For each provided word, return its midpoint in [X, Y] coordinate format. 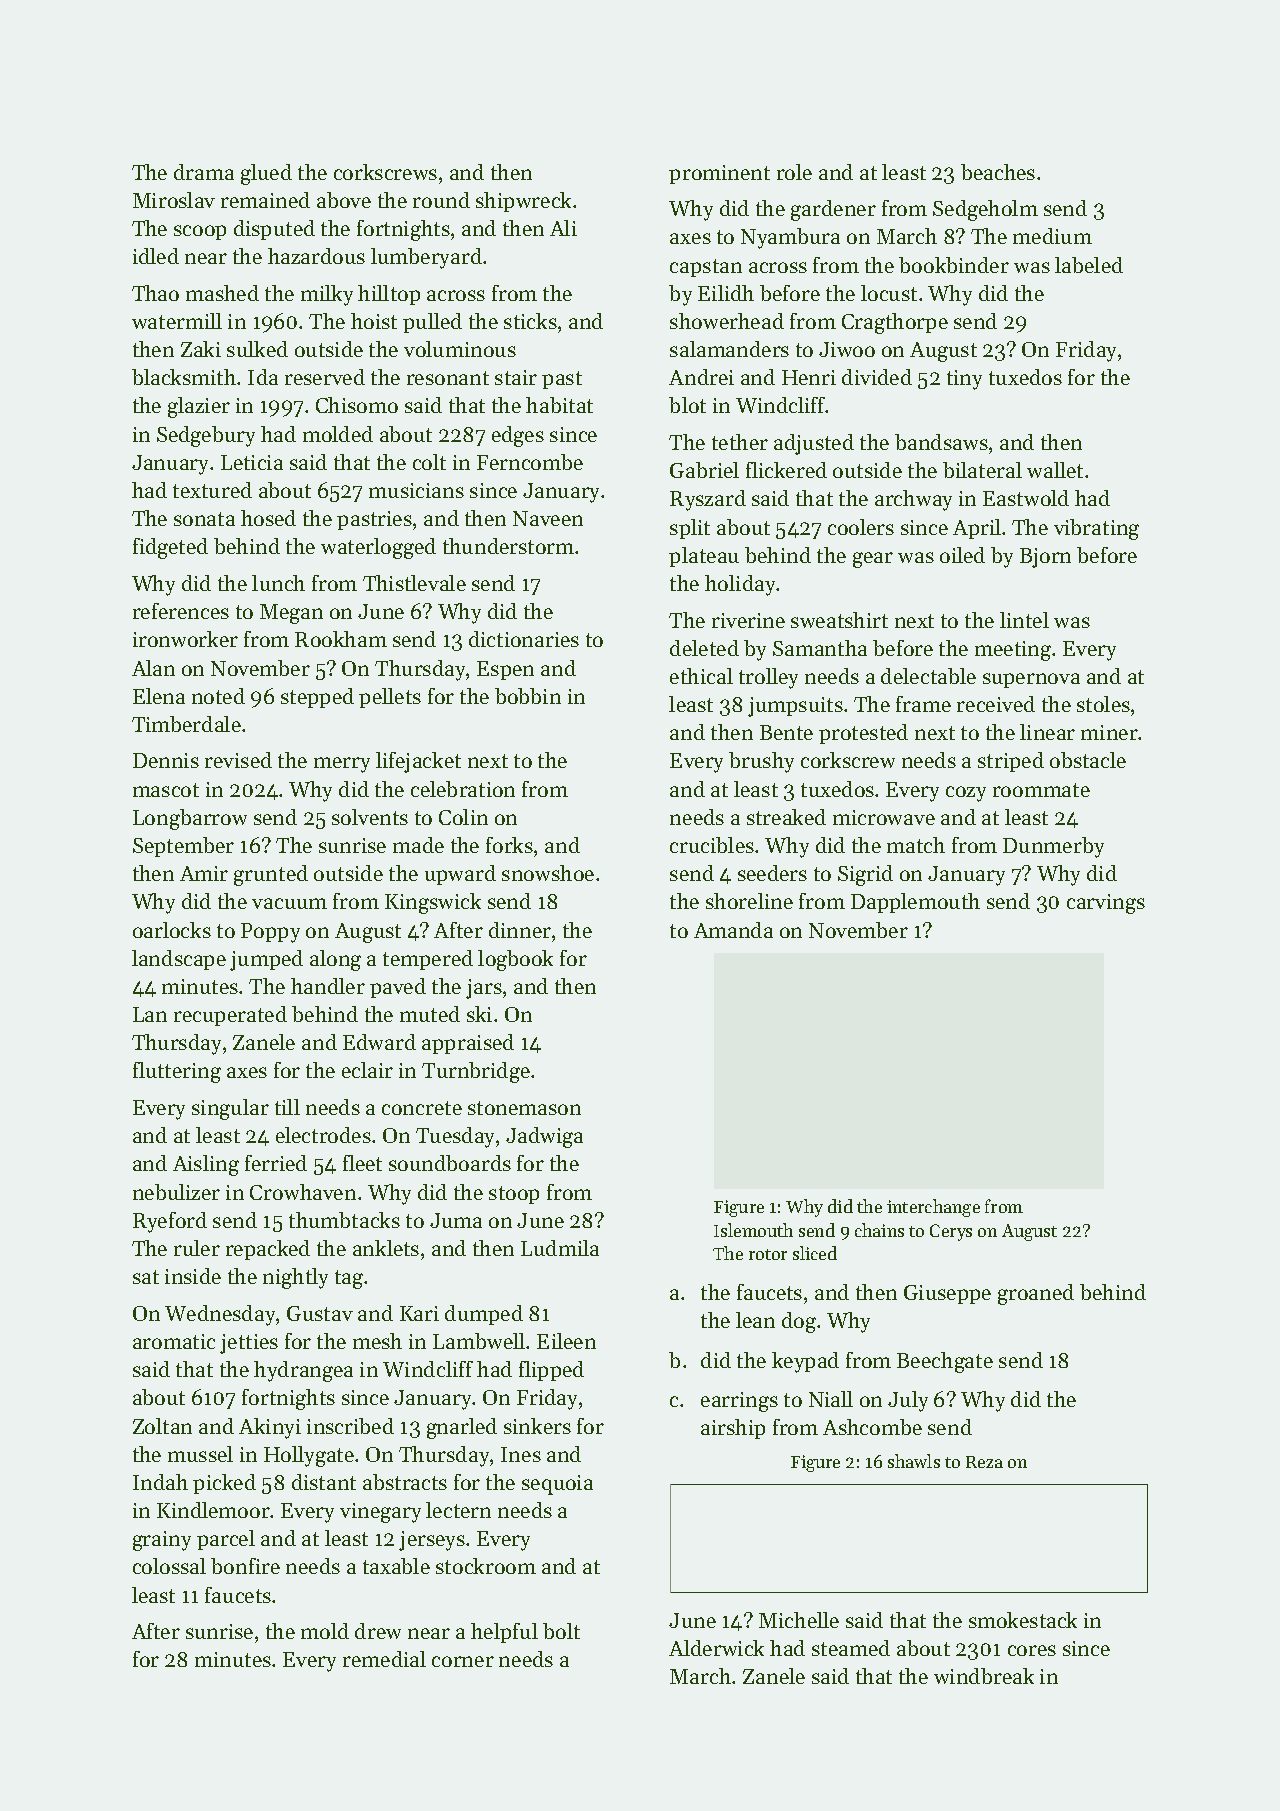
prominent [719, 174]
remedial [384, 1659]
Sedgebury [206, 436]
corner [463, 1661]
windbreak [984, 1676]
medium [1052, 236]
